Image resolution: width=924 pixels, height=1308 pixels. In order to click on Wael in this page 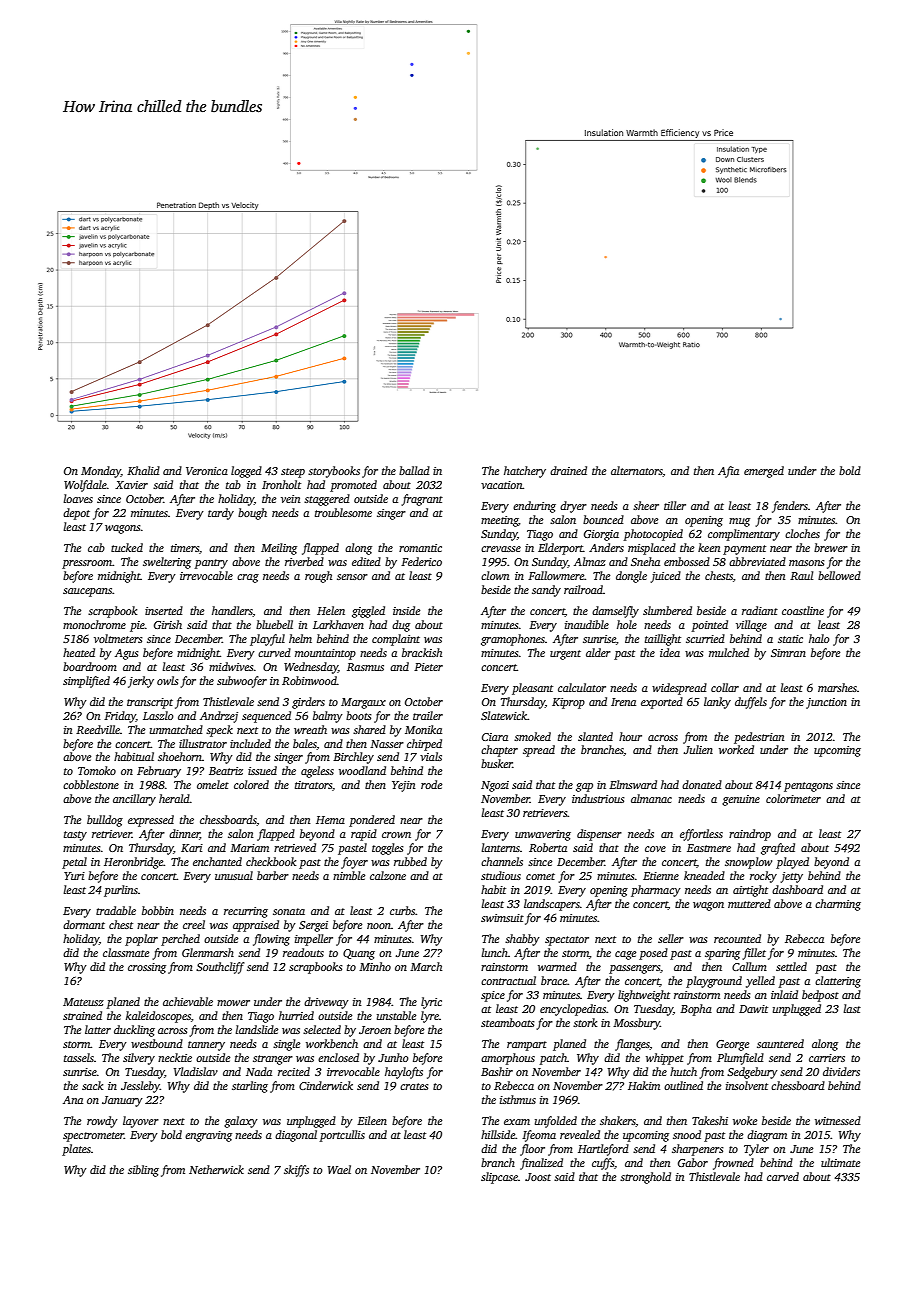, I will do `click(339, 1169)`.
